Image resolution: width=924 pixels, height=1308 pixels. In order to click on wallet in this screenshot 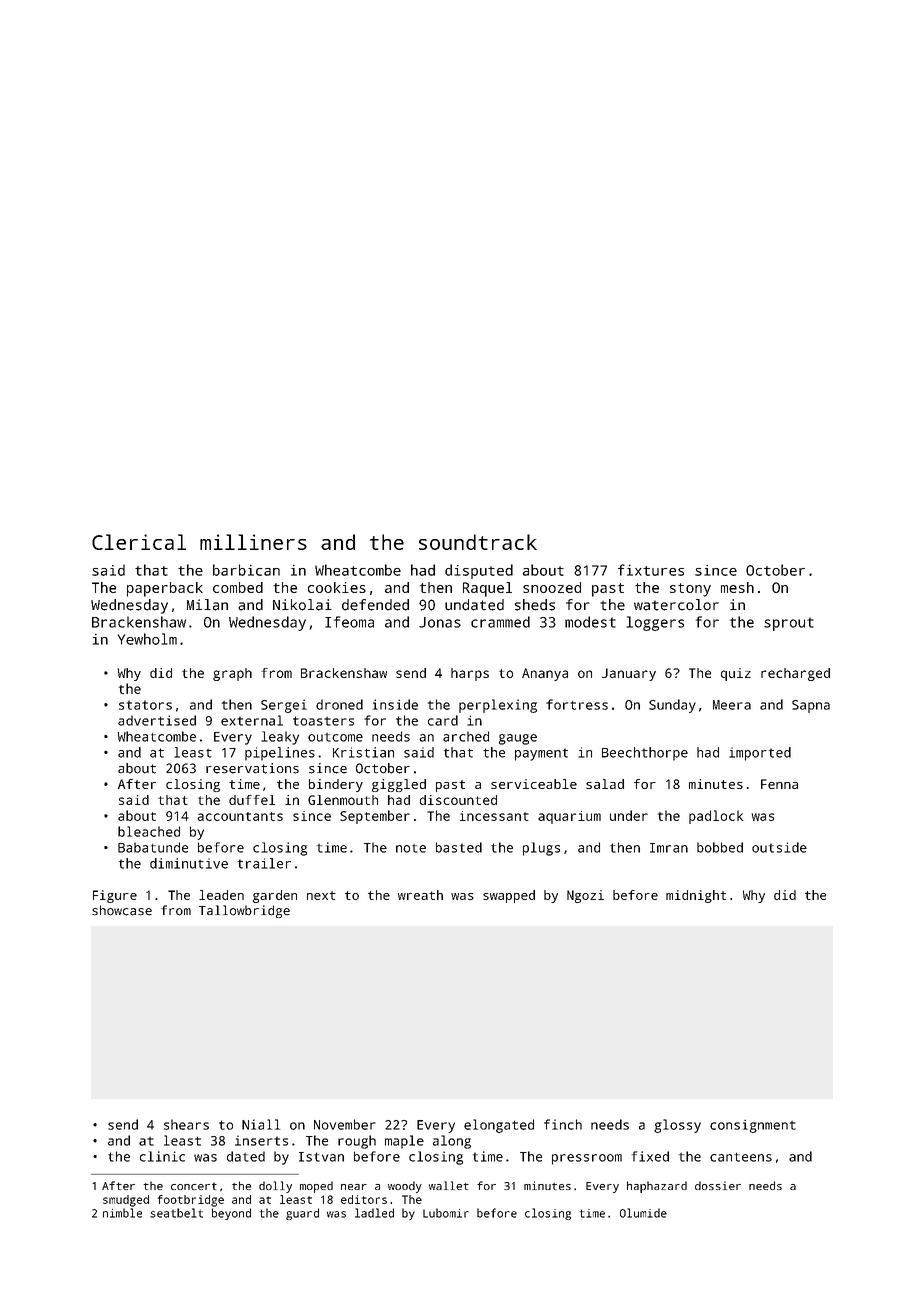, I will do `click(449, 1185)`.
